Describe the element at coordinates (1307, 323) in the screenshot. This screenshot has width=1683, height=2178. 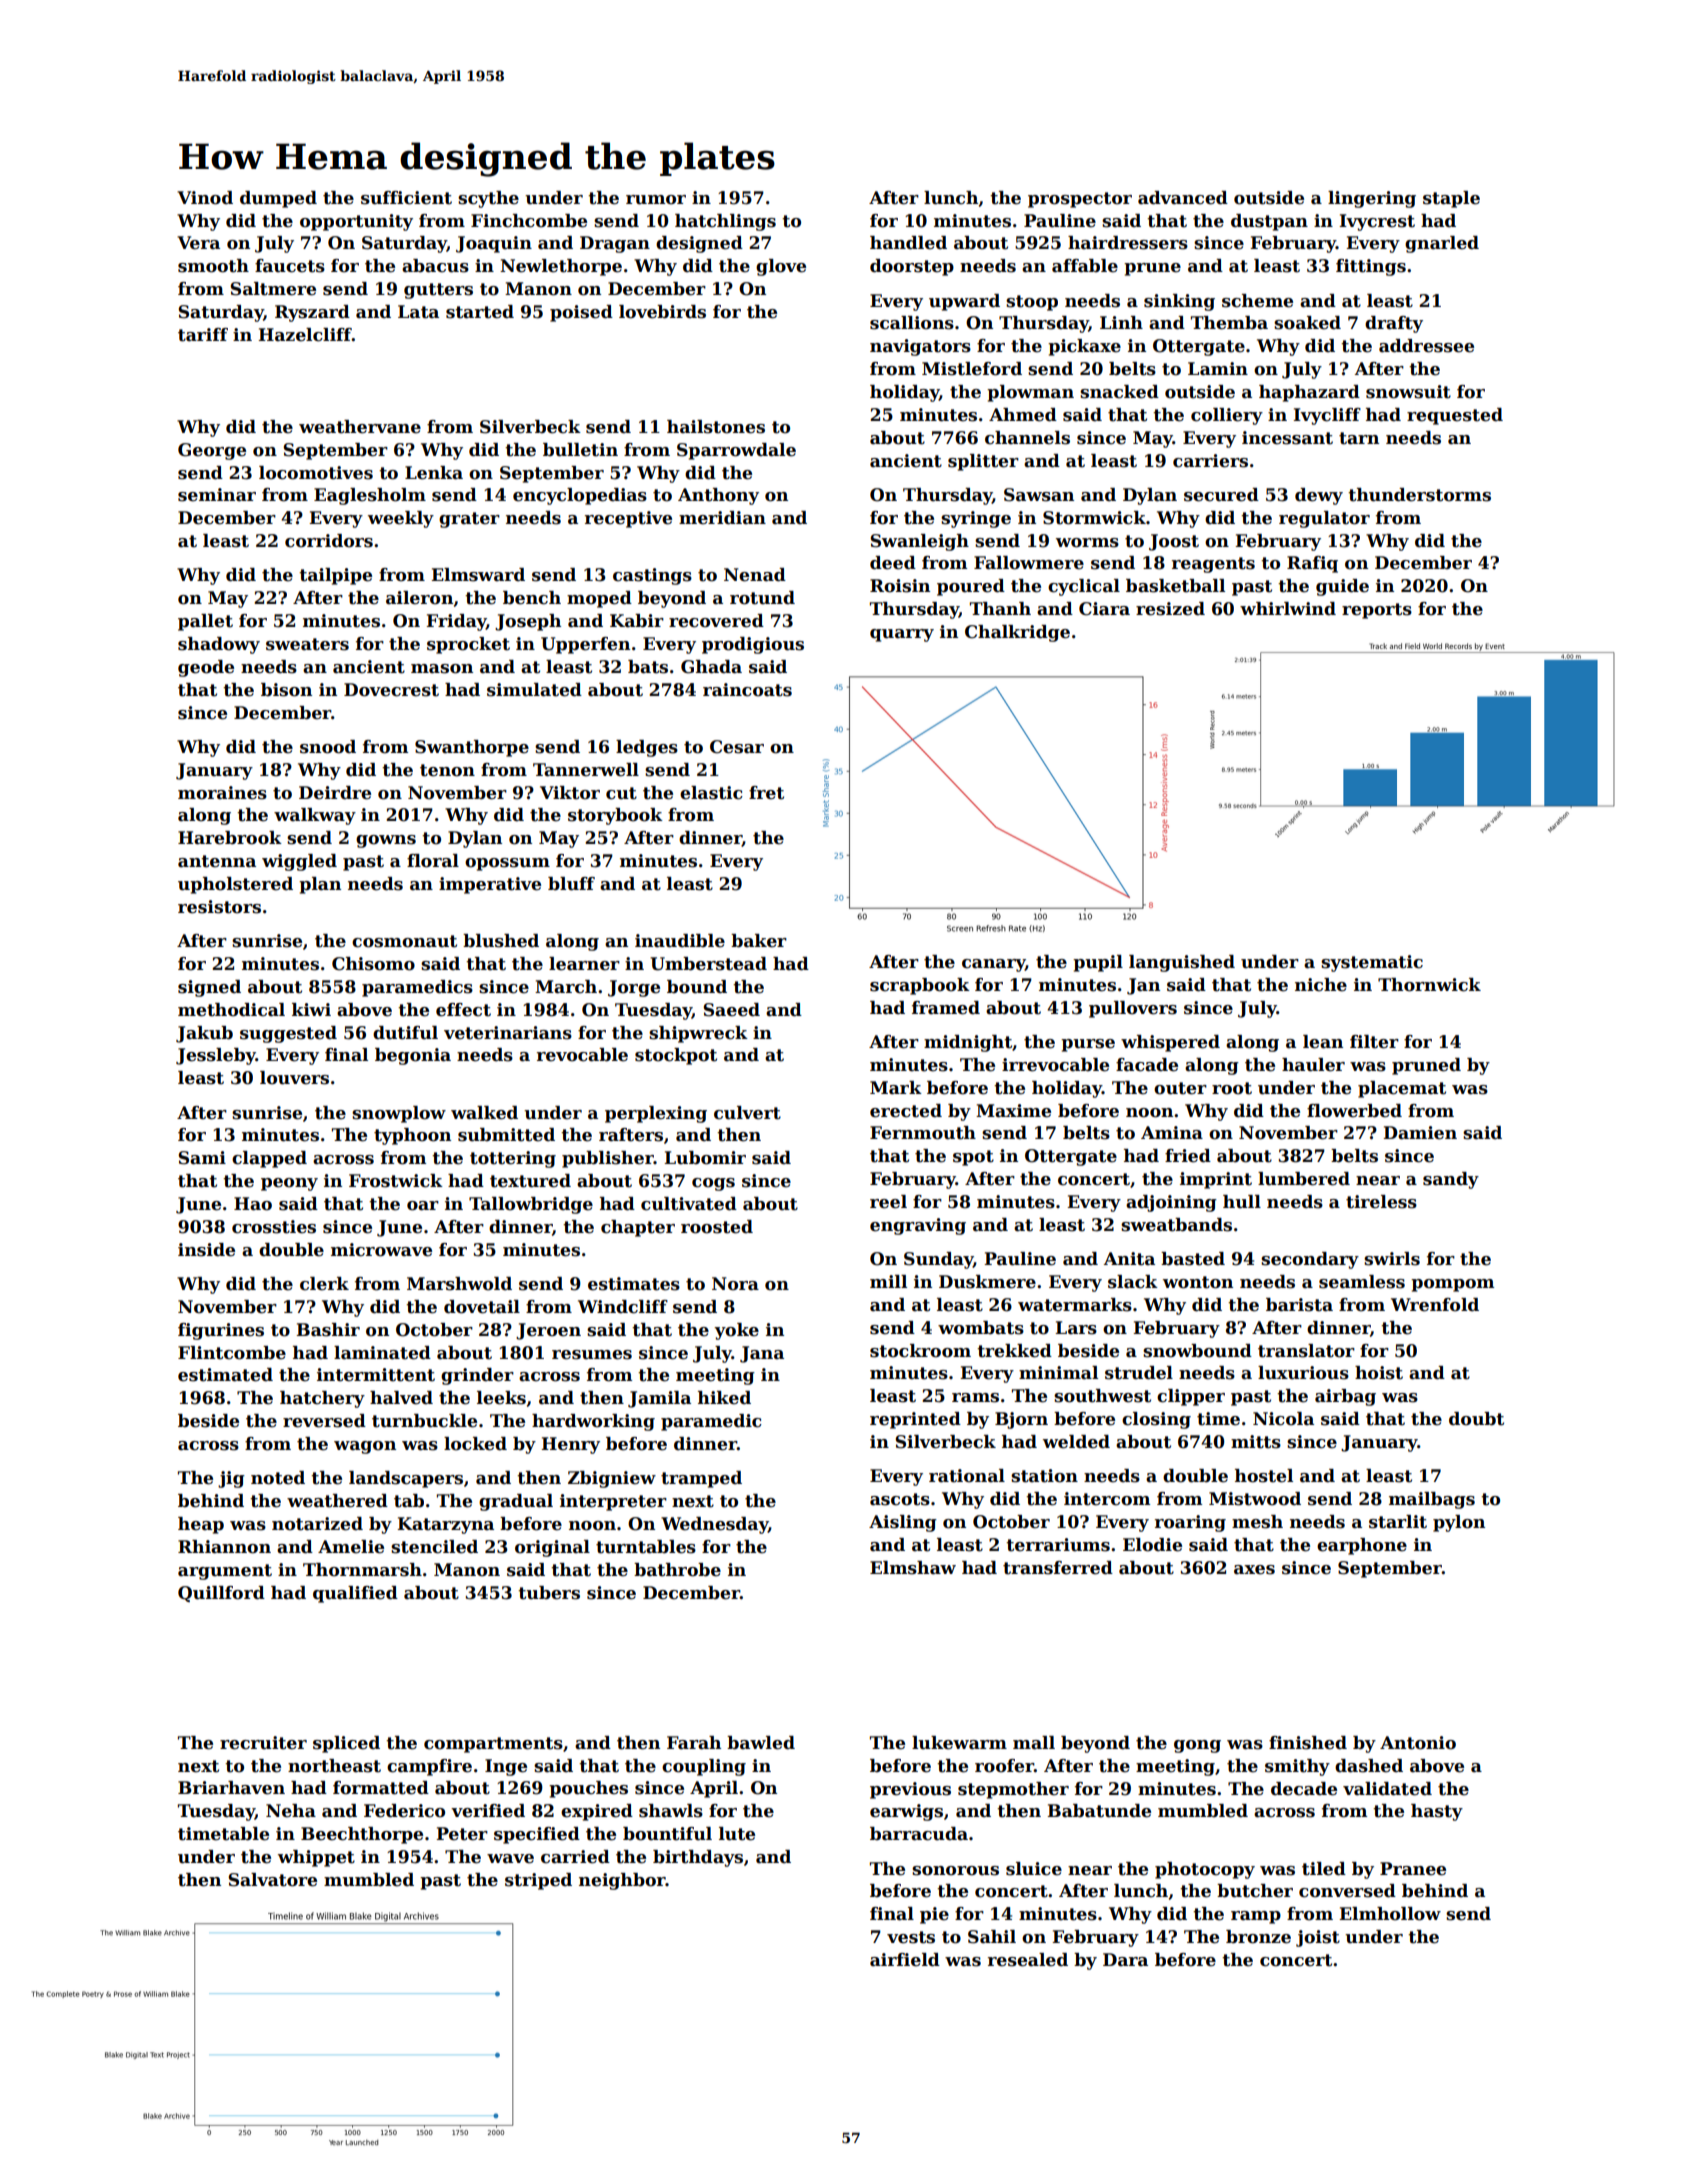
I see `soaked` at that location.
